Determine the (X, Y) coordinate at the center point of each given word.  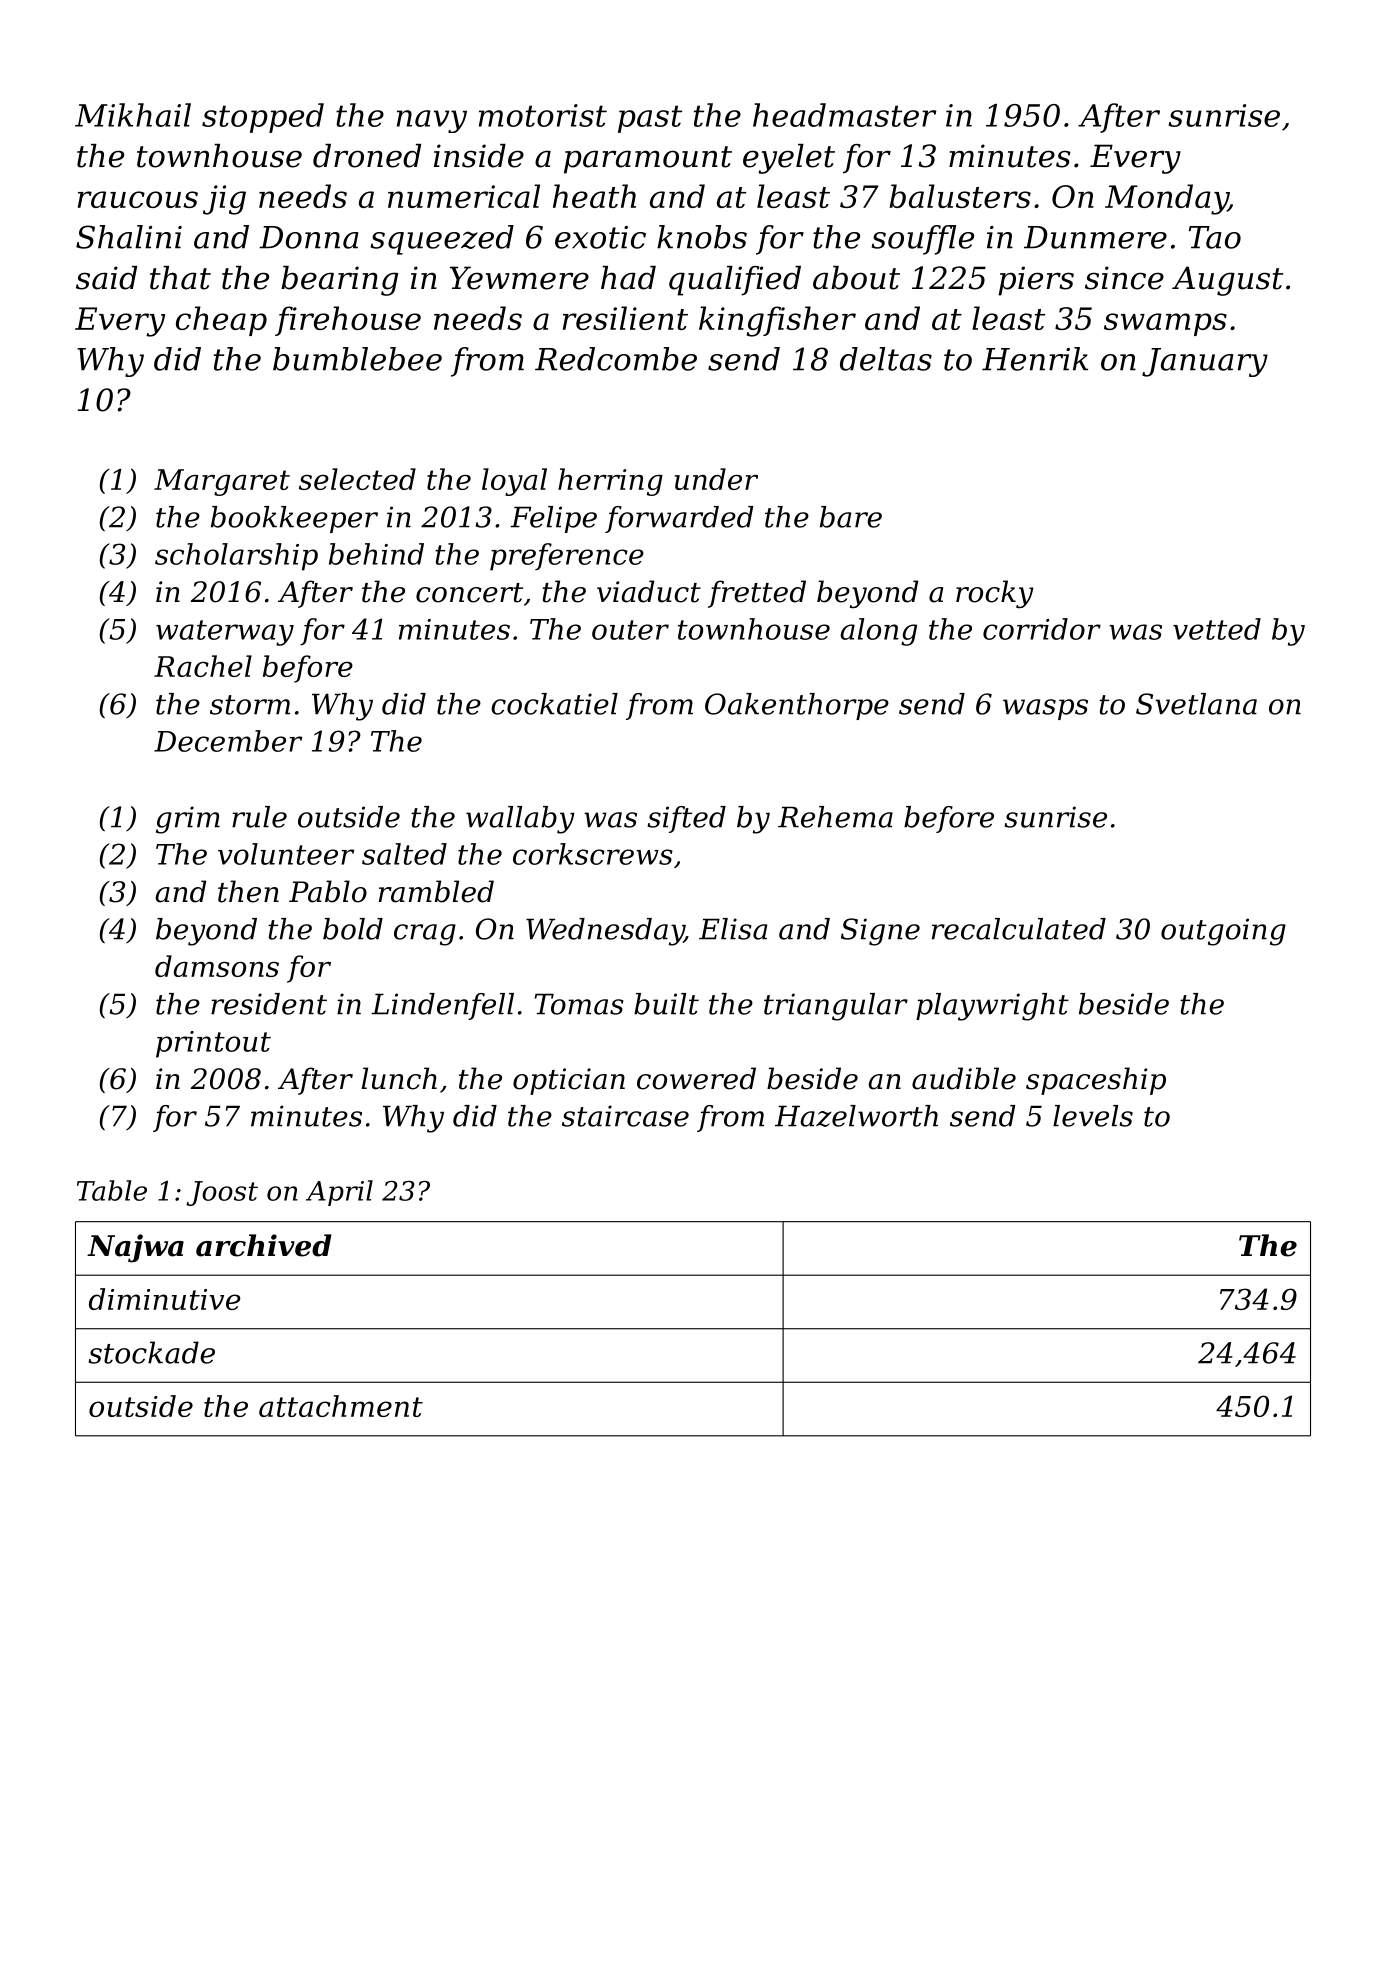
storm (250, 705)
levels (1093, 1116)
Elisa (733, 929)
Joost (222, 1193)
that (180, 278)
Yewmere (519, 278)
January (1205, 362)
